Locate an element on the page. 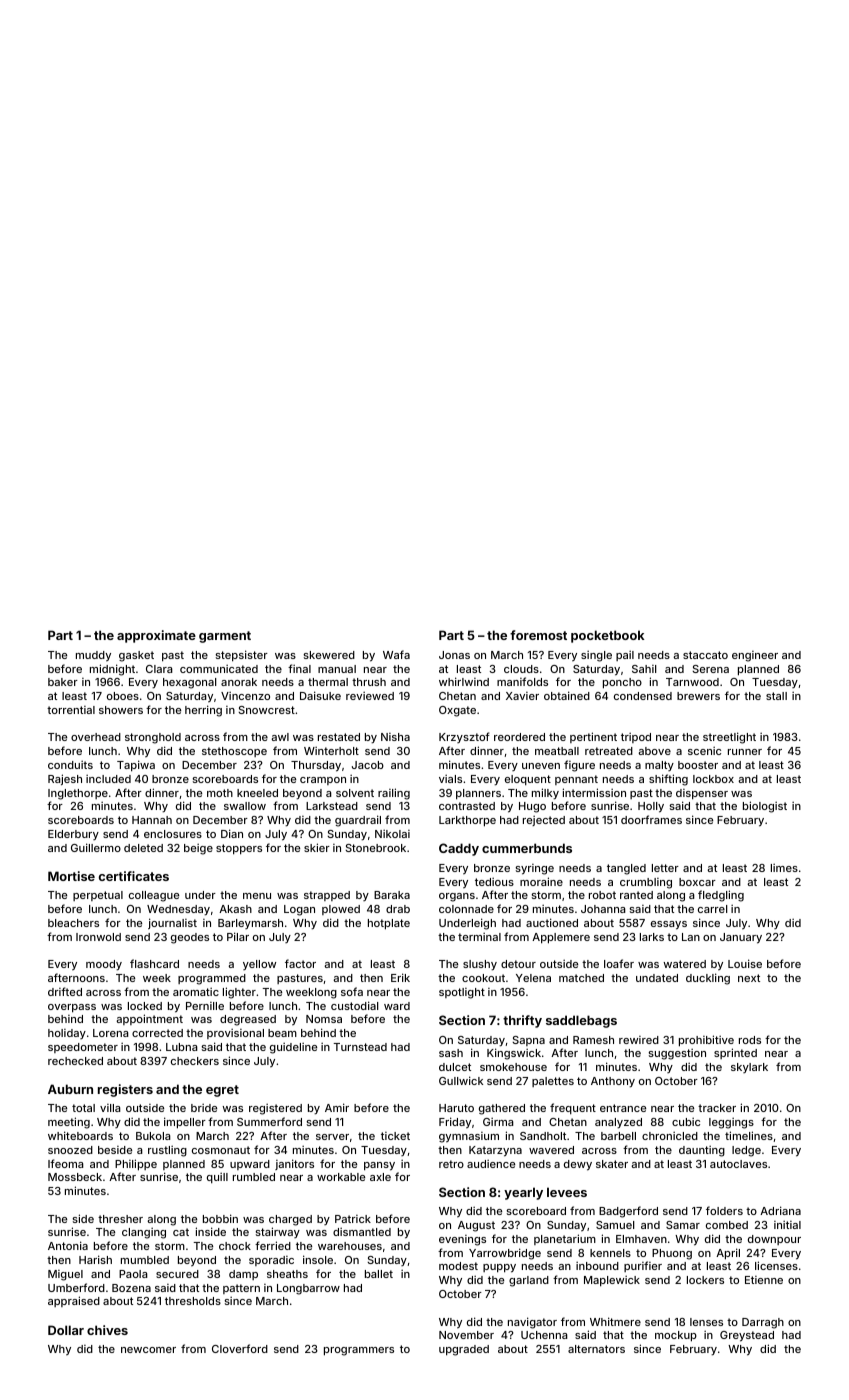 The height and width of the document is (1400, 849). Guillermo is located at coordinates (96, 847).
